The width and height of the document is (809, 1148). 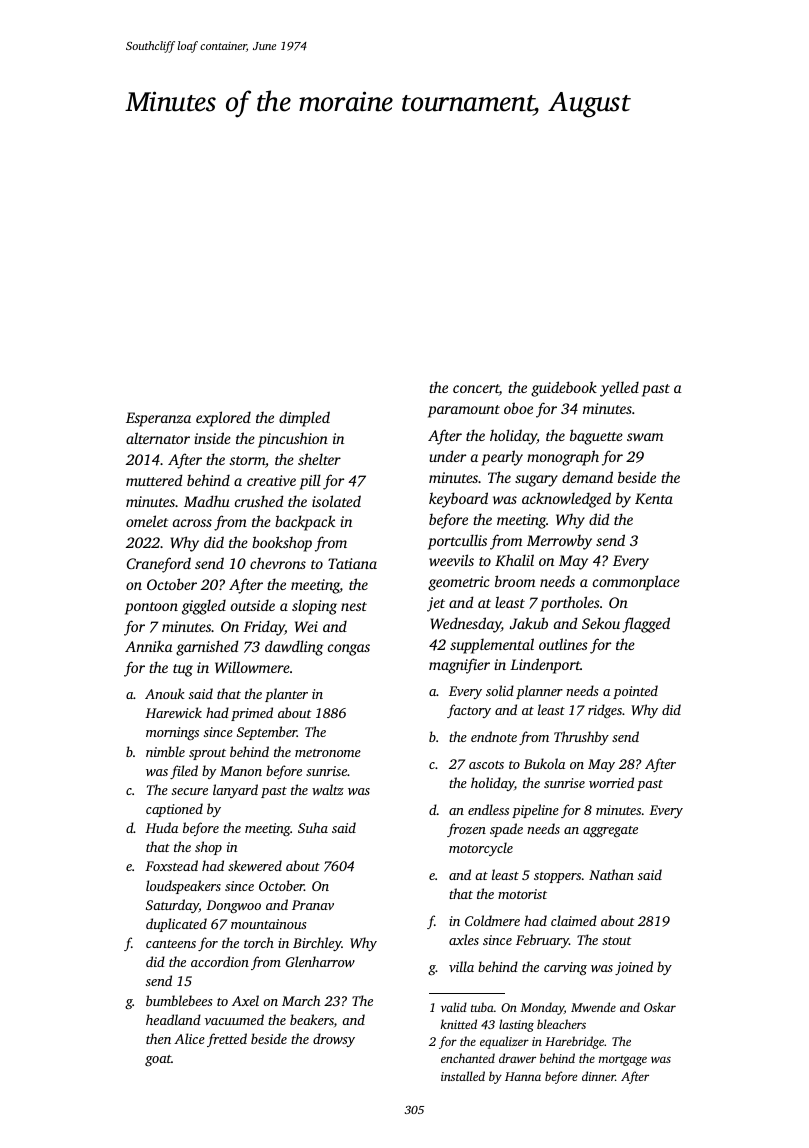 I want to click on Kenta, so click(x=654, y=498).
